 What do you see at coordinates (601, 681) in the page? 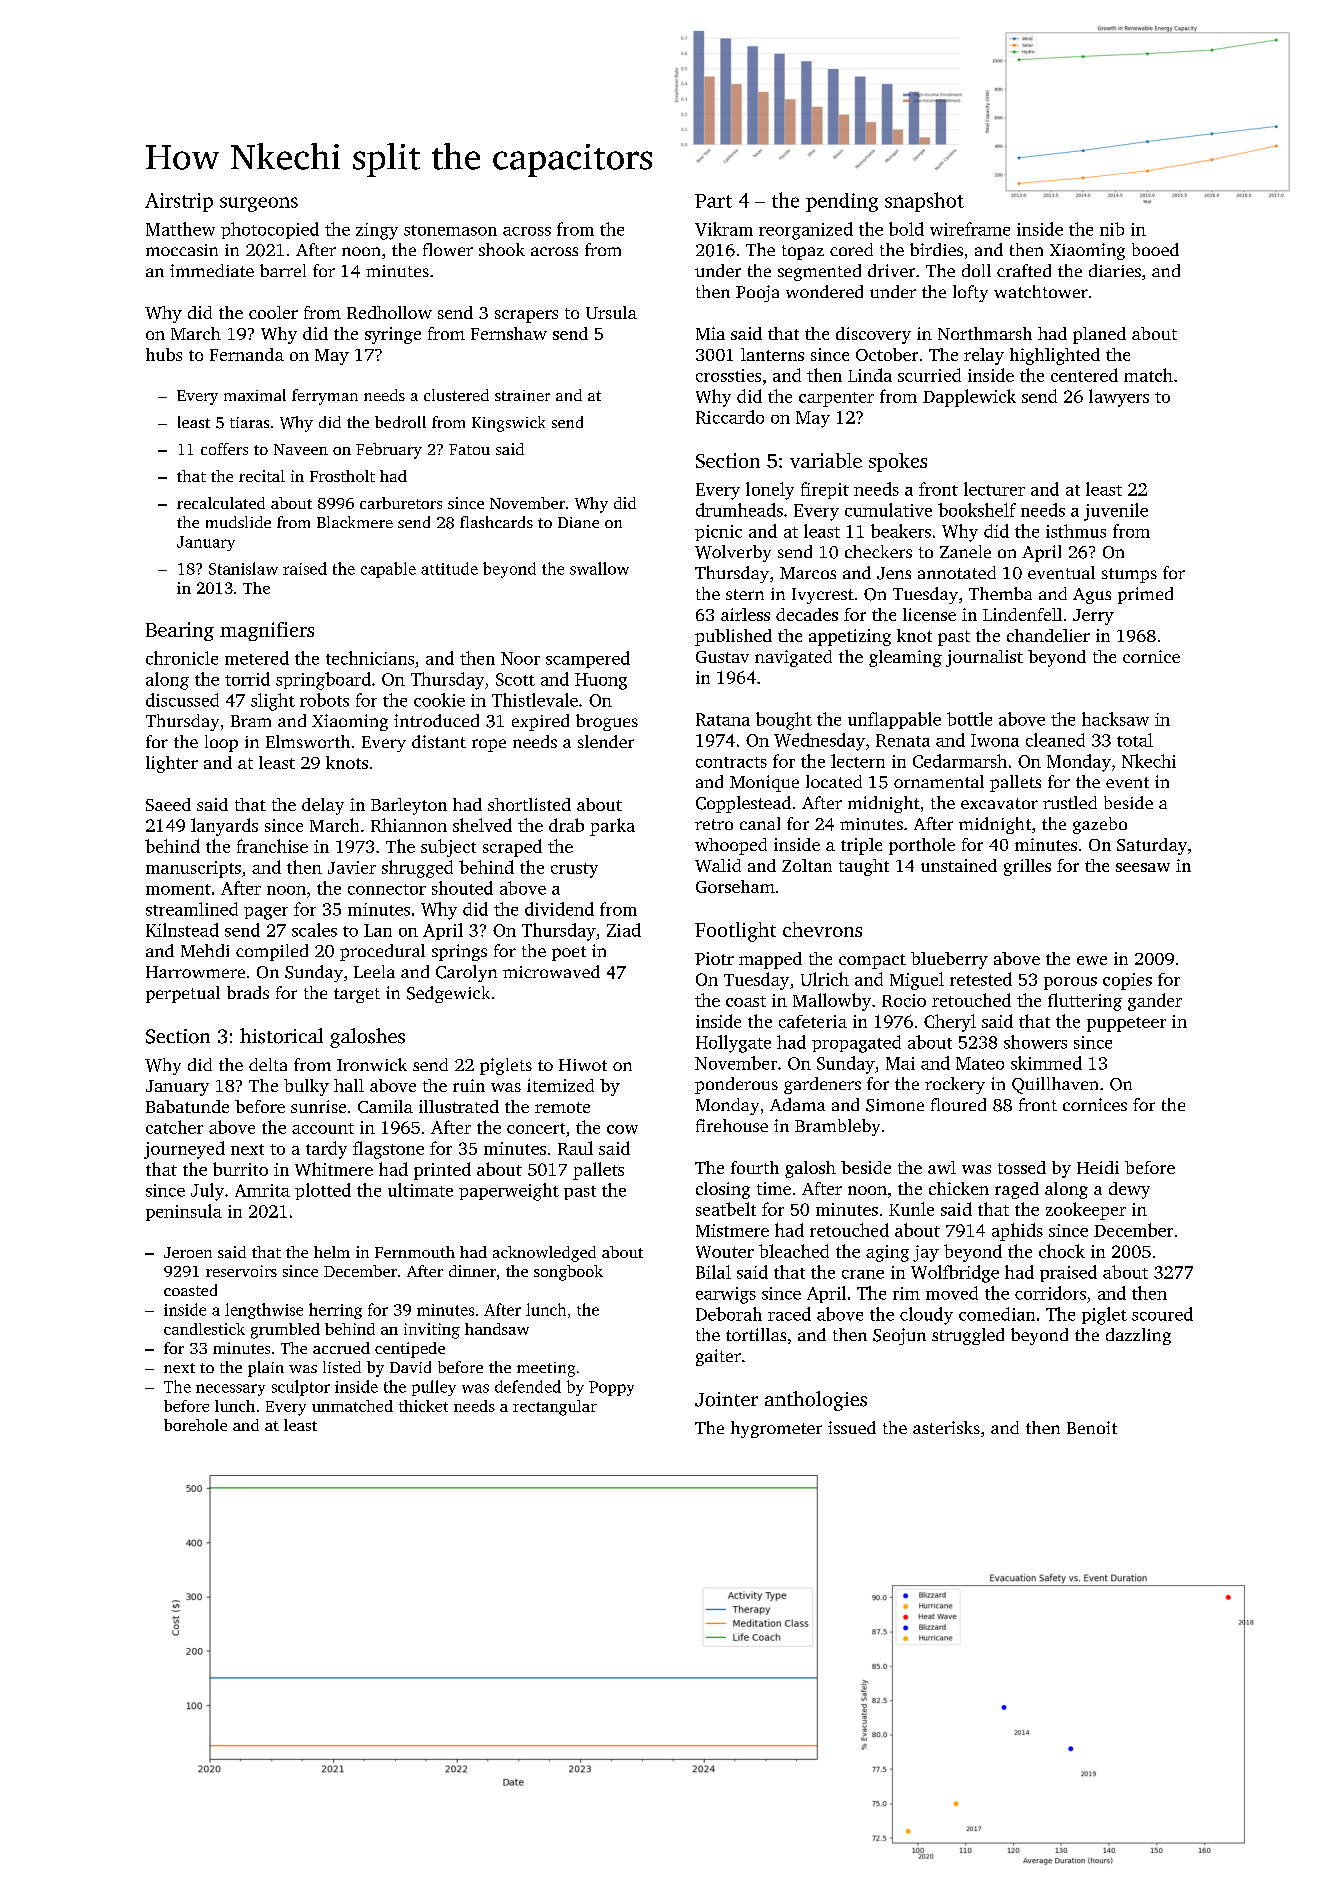
I see `Huong` at bounding box center [601, 681].
